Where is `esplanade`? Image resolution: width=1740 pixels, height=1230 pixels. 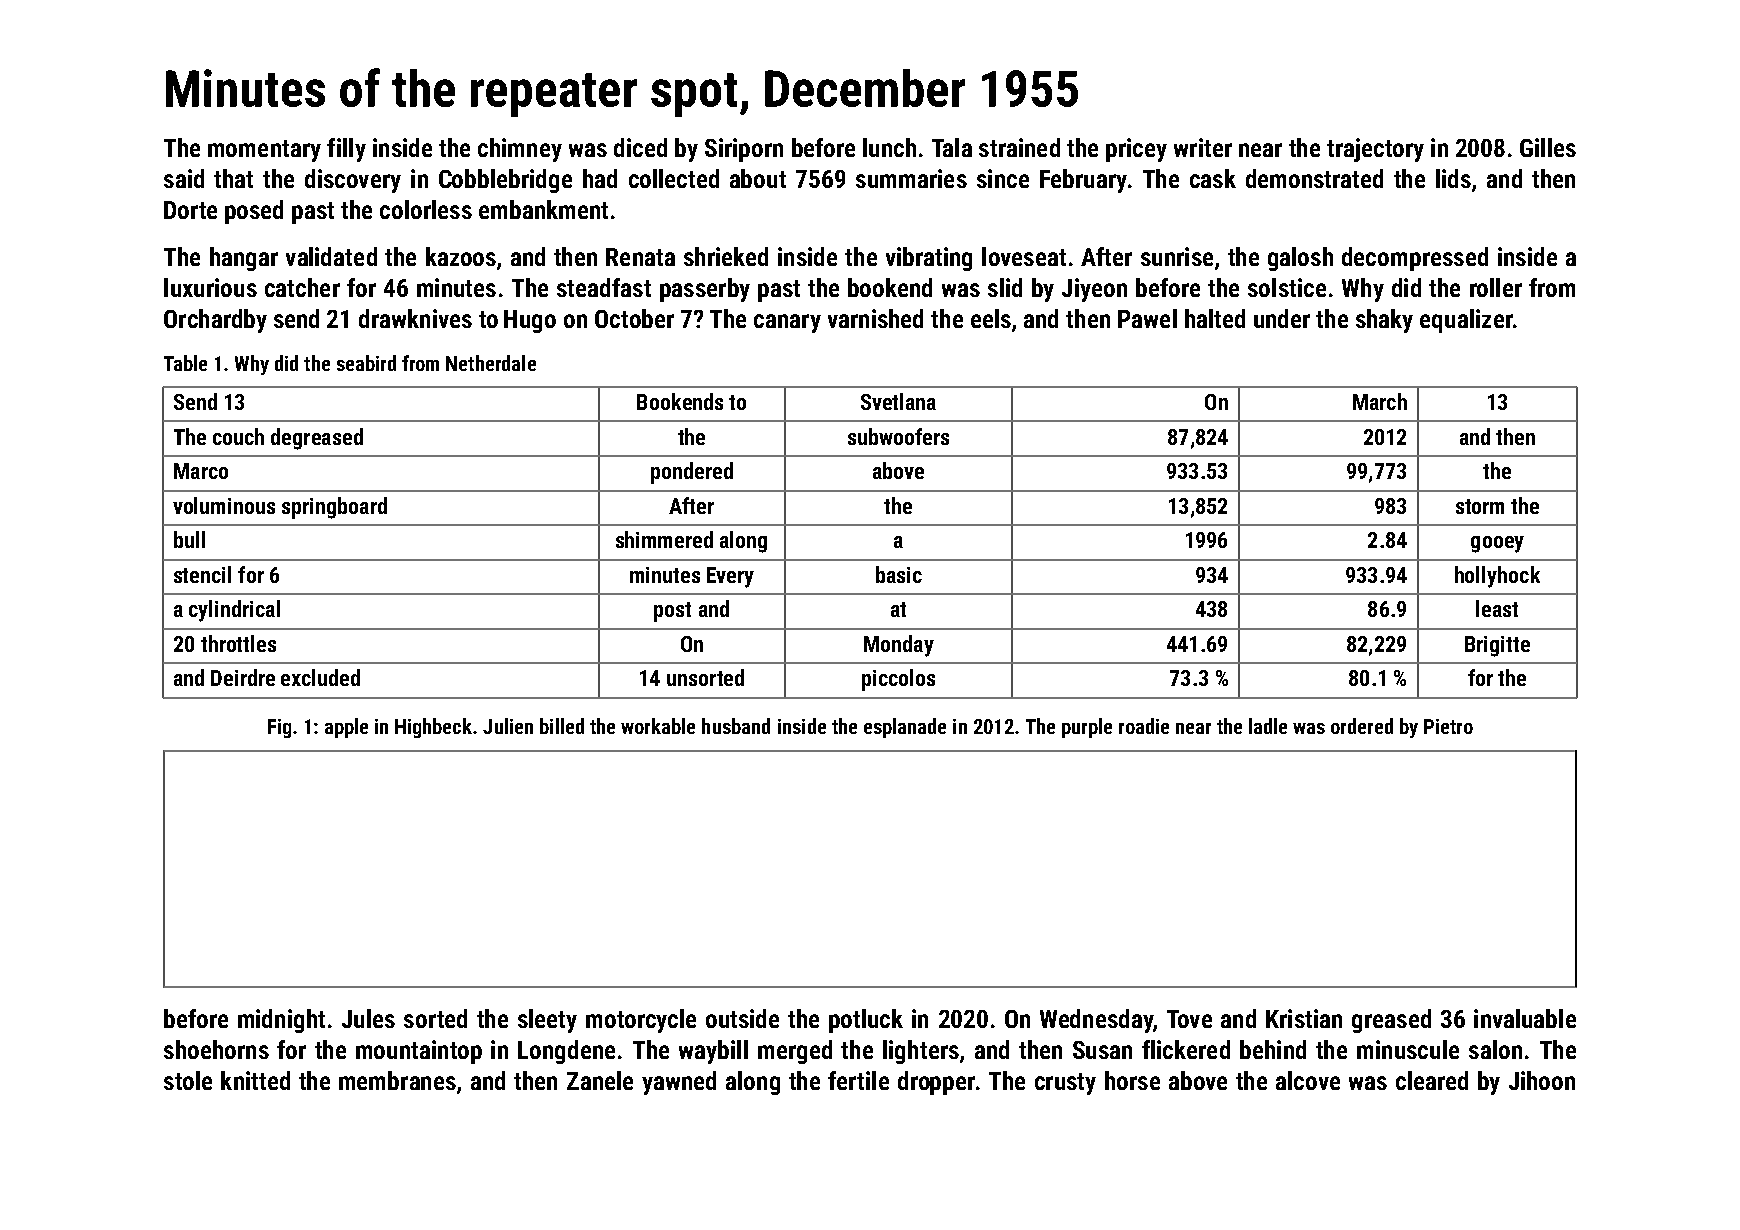 esplanade is located at coordinates (905, 728).
